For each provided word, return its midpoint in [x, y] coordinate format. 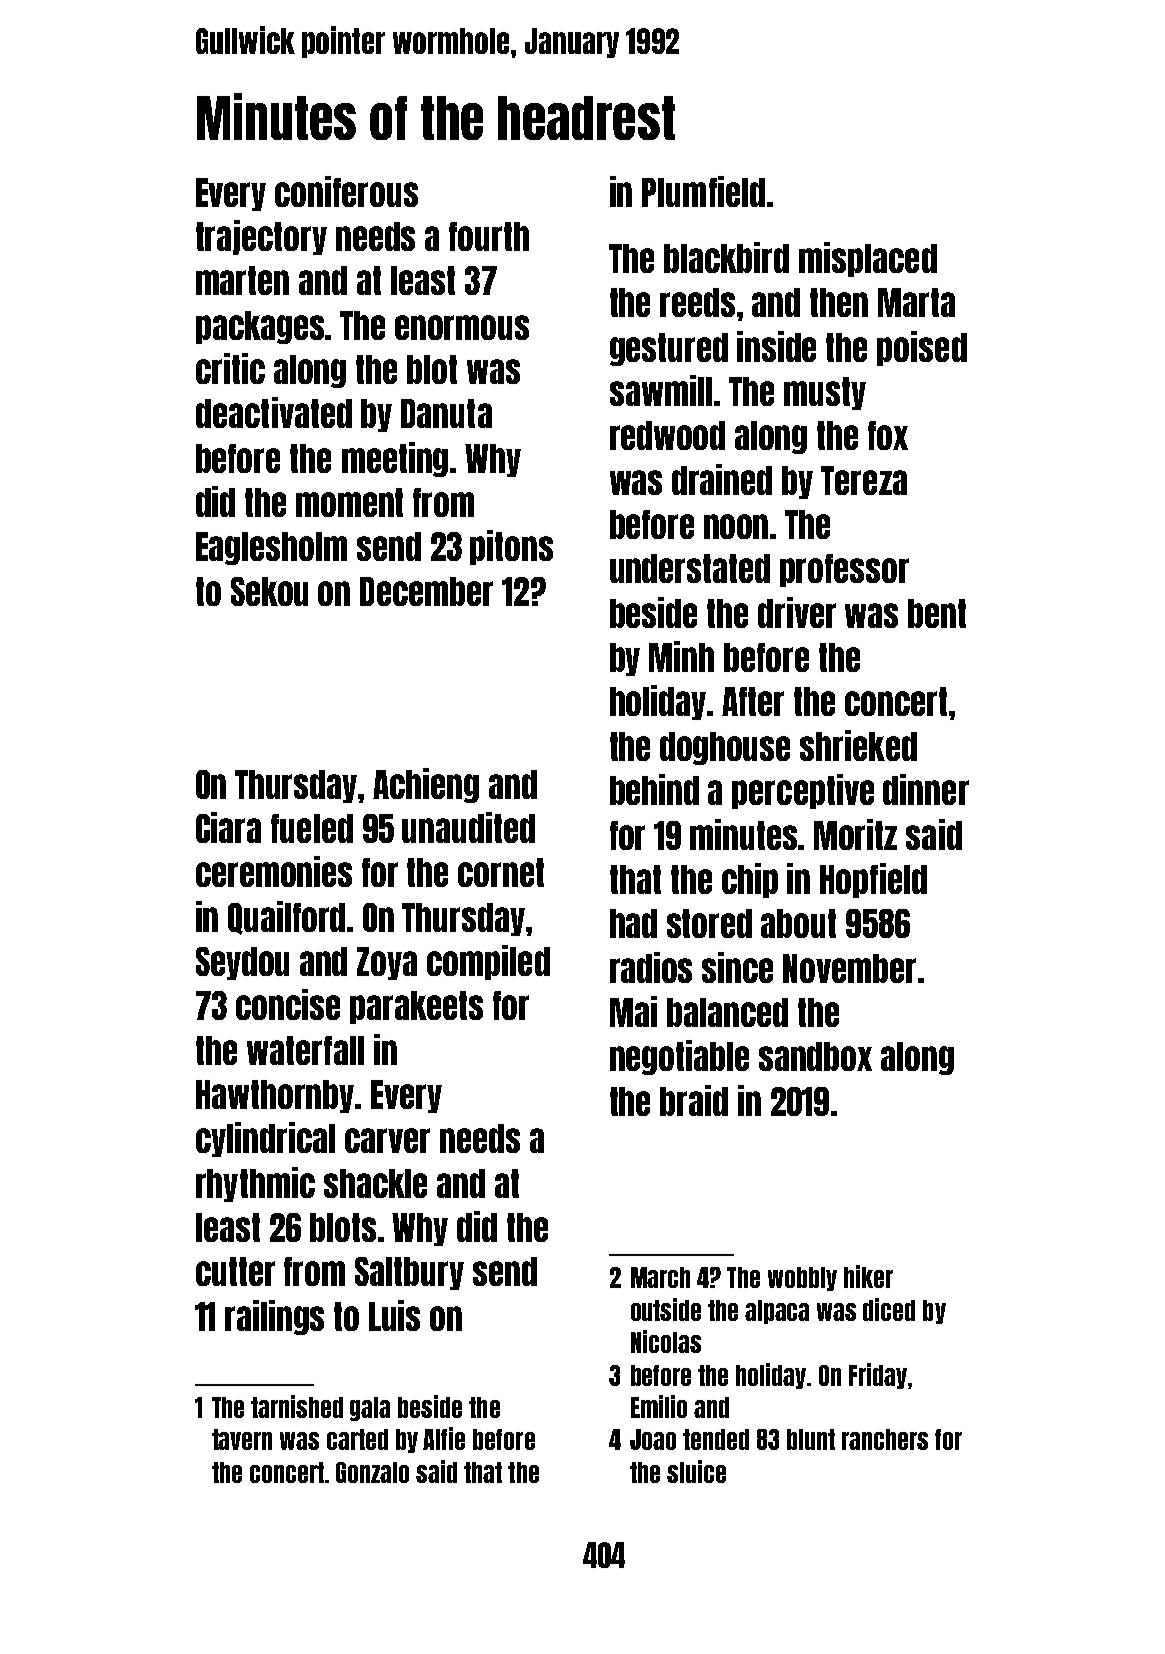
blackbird [726, 257]
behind [654, 789]
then [839, 302]
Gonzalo [372, 1472]
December [426, 591]
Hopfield [873, 880]
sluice [696, 1471]
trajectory [261, 237]
